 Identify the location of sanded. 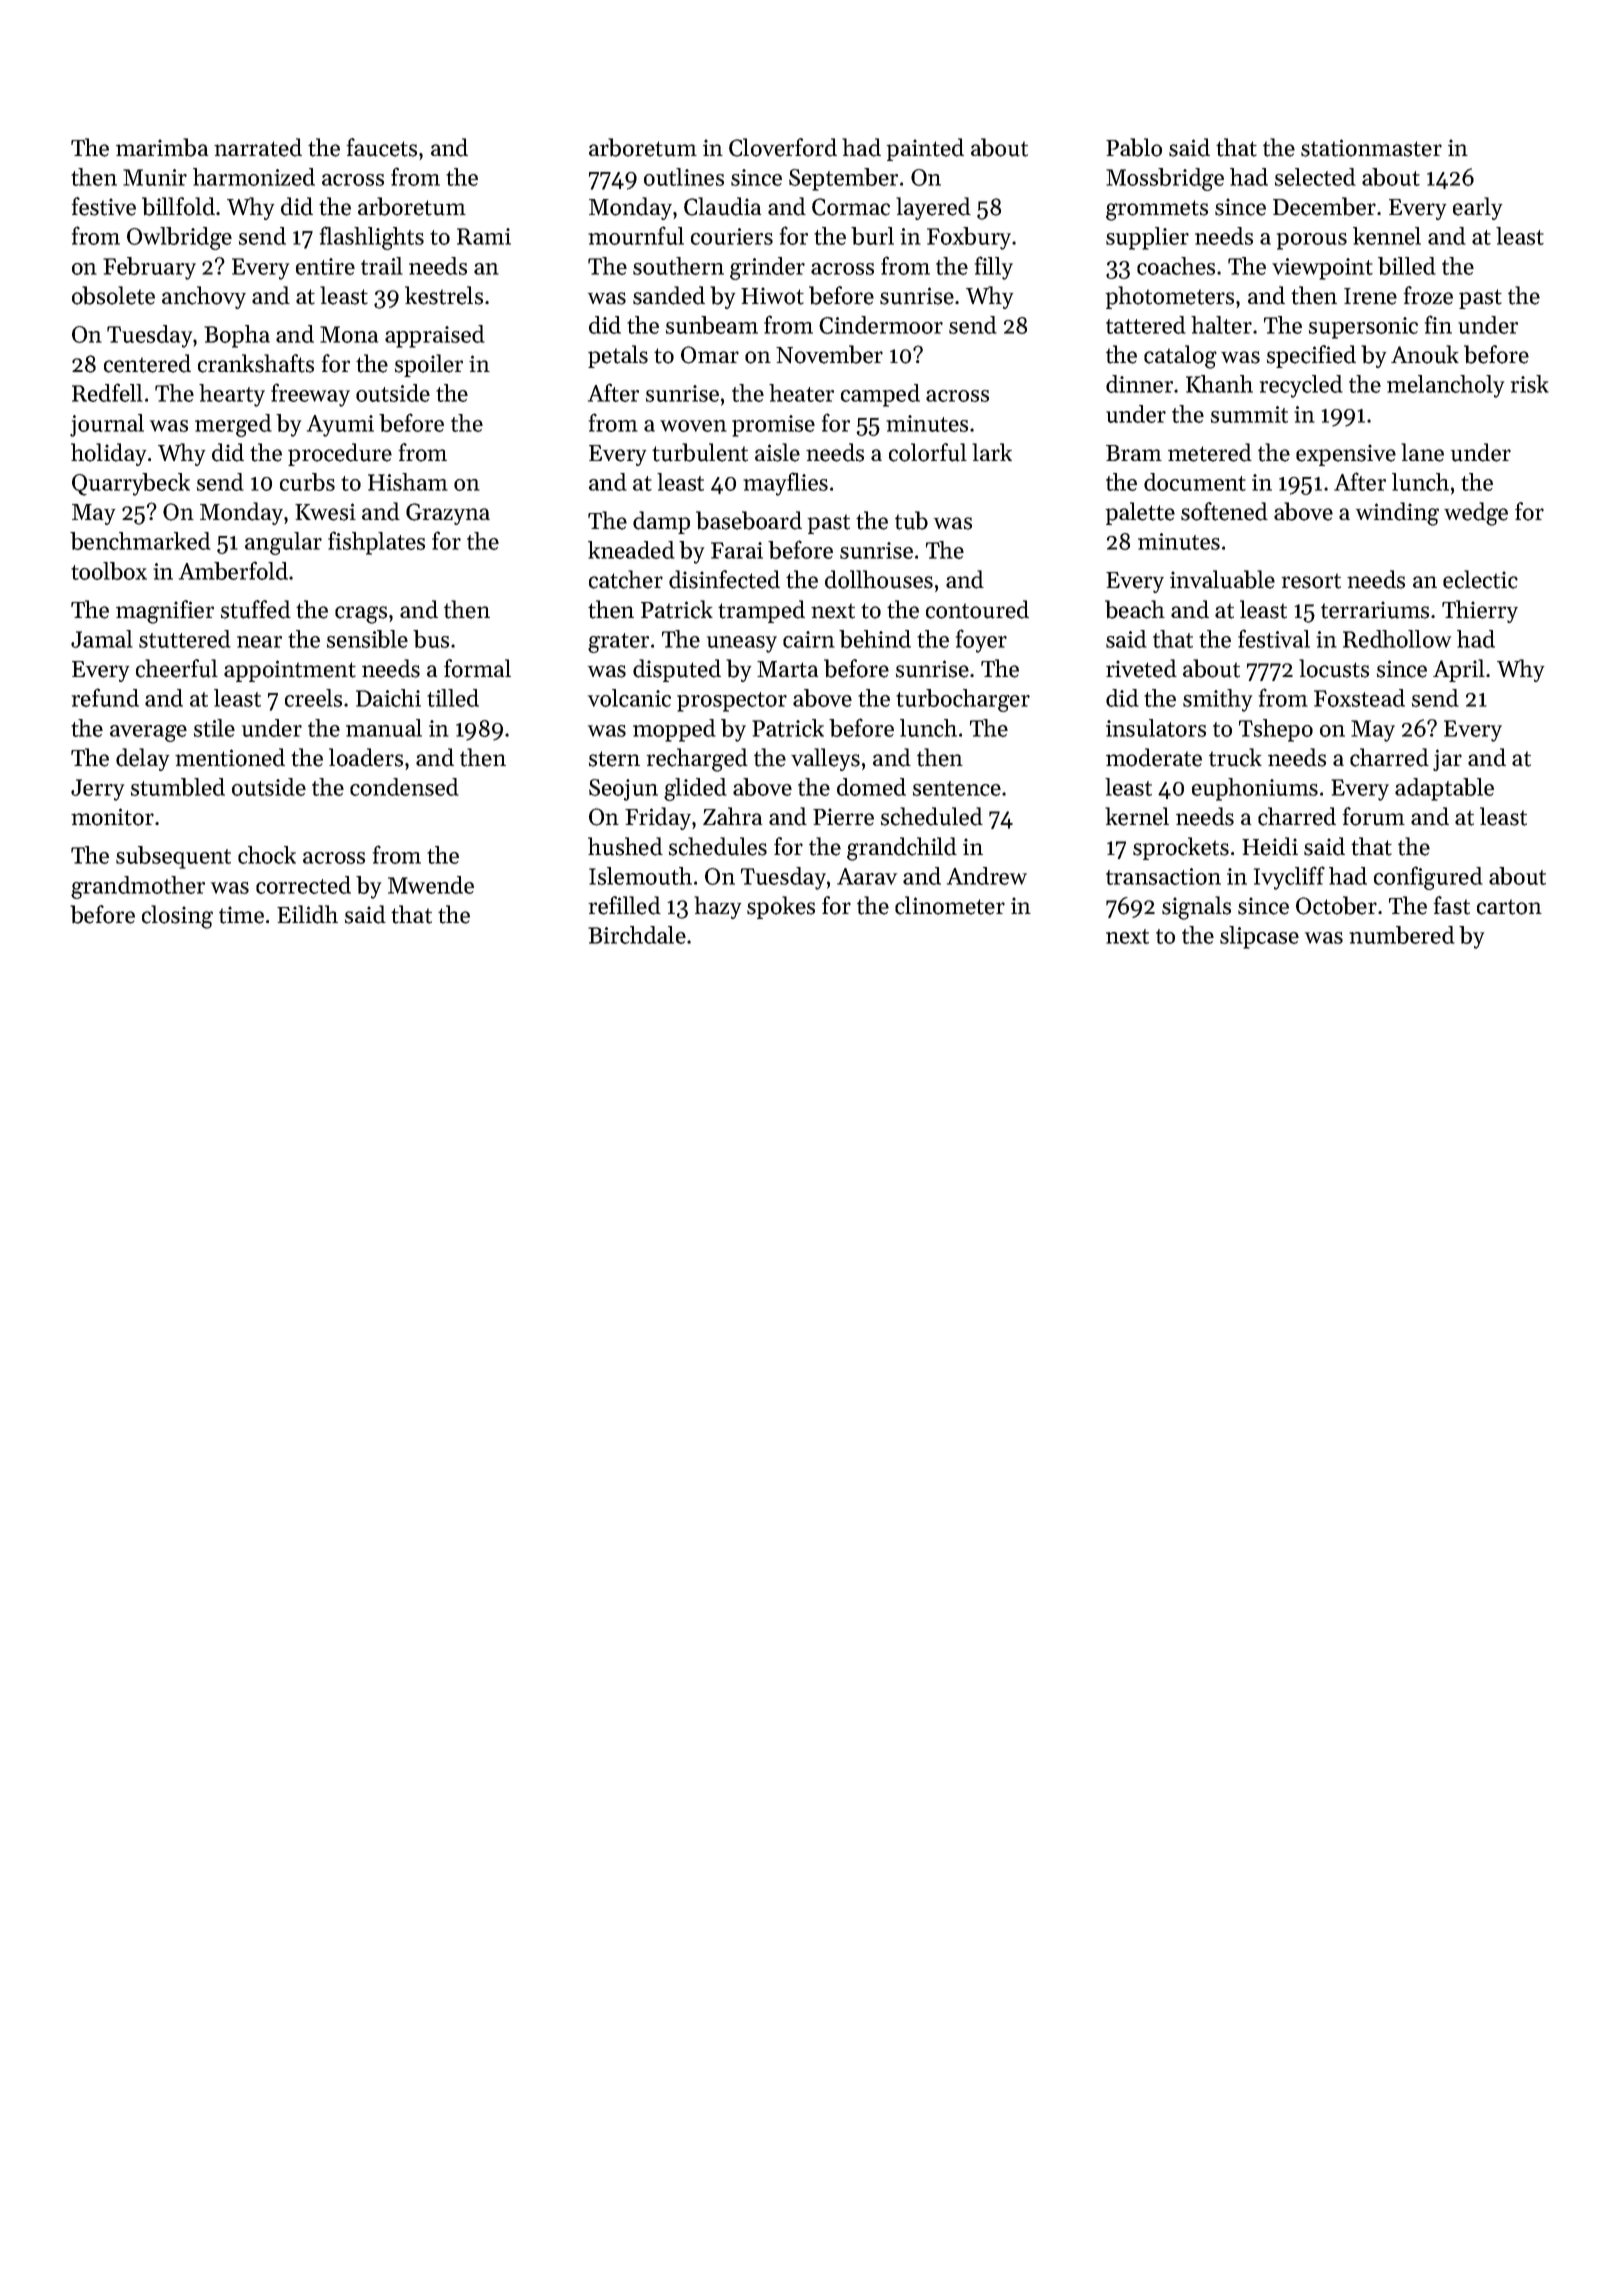
(669, 295).
